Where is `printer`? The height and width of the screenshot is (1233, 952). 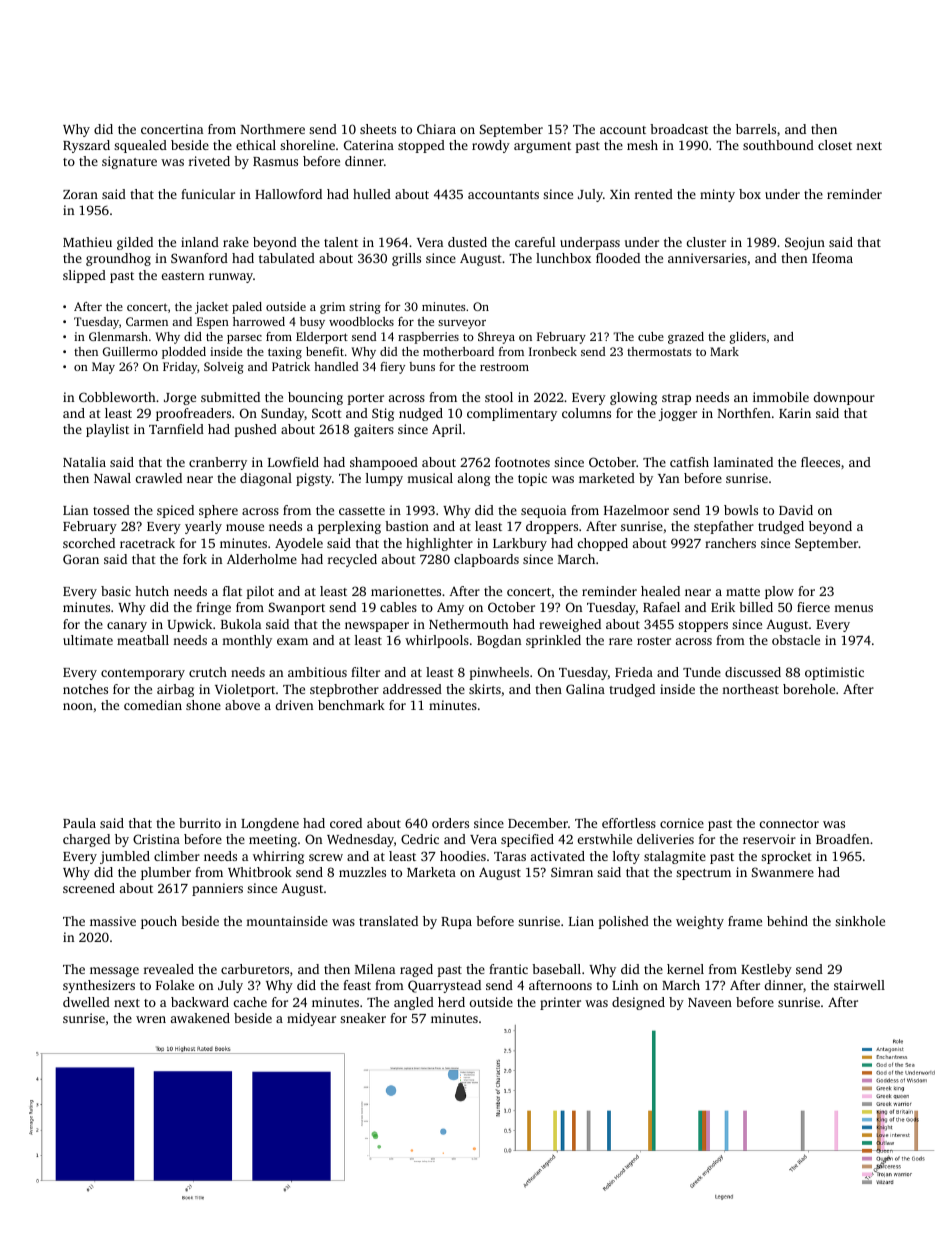 printer is located at coordinates (560, 1003).
